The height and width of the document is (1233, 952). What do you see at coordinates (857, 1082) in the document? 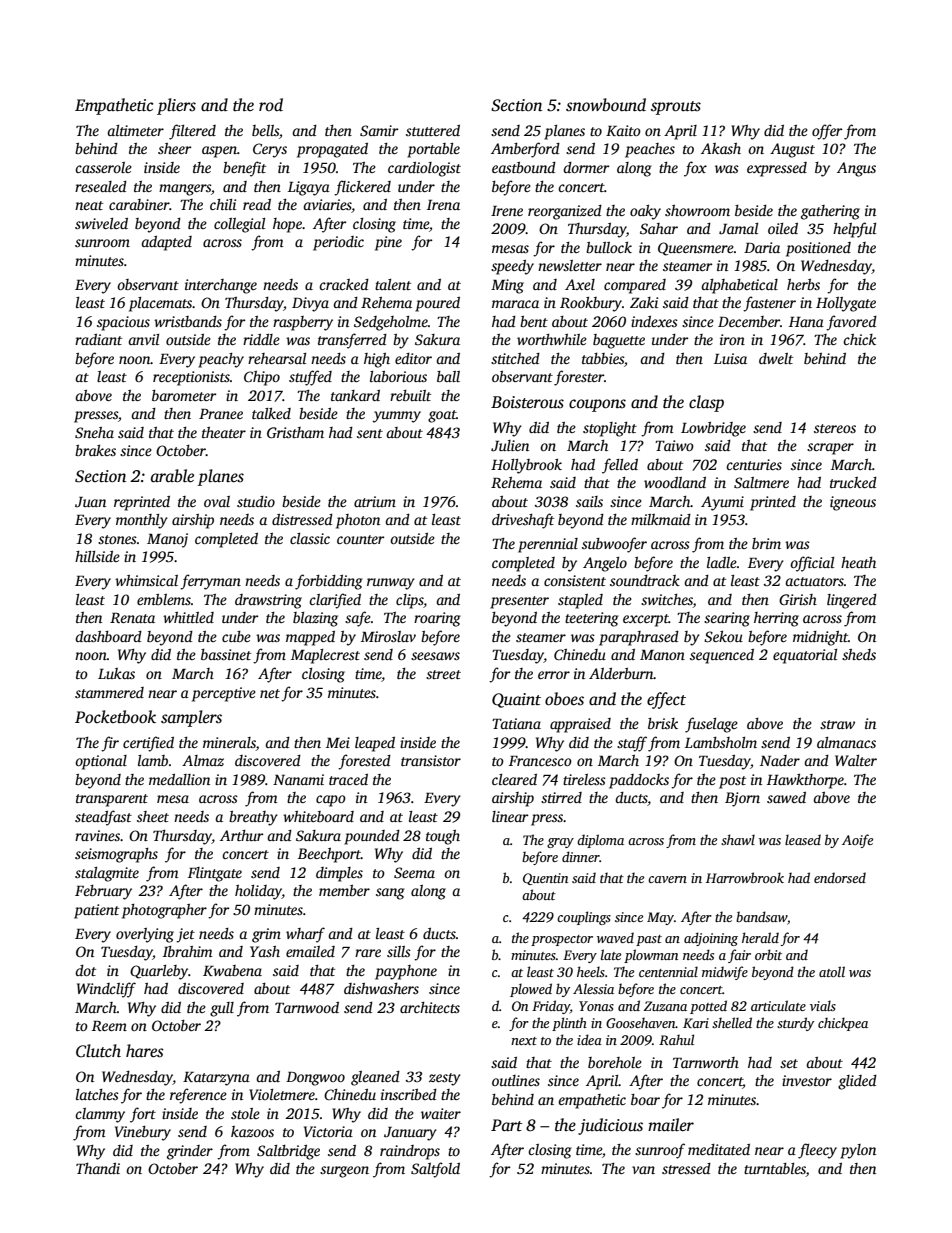
I see `glided` at bounding box center [857, 1082].
